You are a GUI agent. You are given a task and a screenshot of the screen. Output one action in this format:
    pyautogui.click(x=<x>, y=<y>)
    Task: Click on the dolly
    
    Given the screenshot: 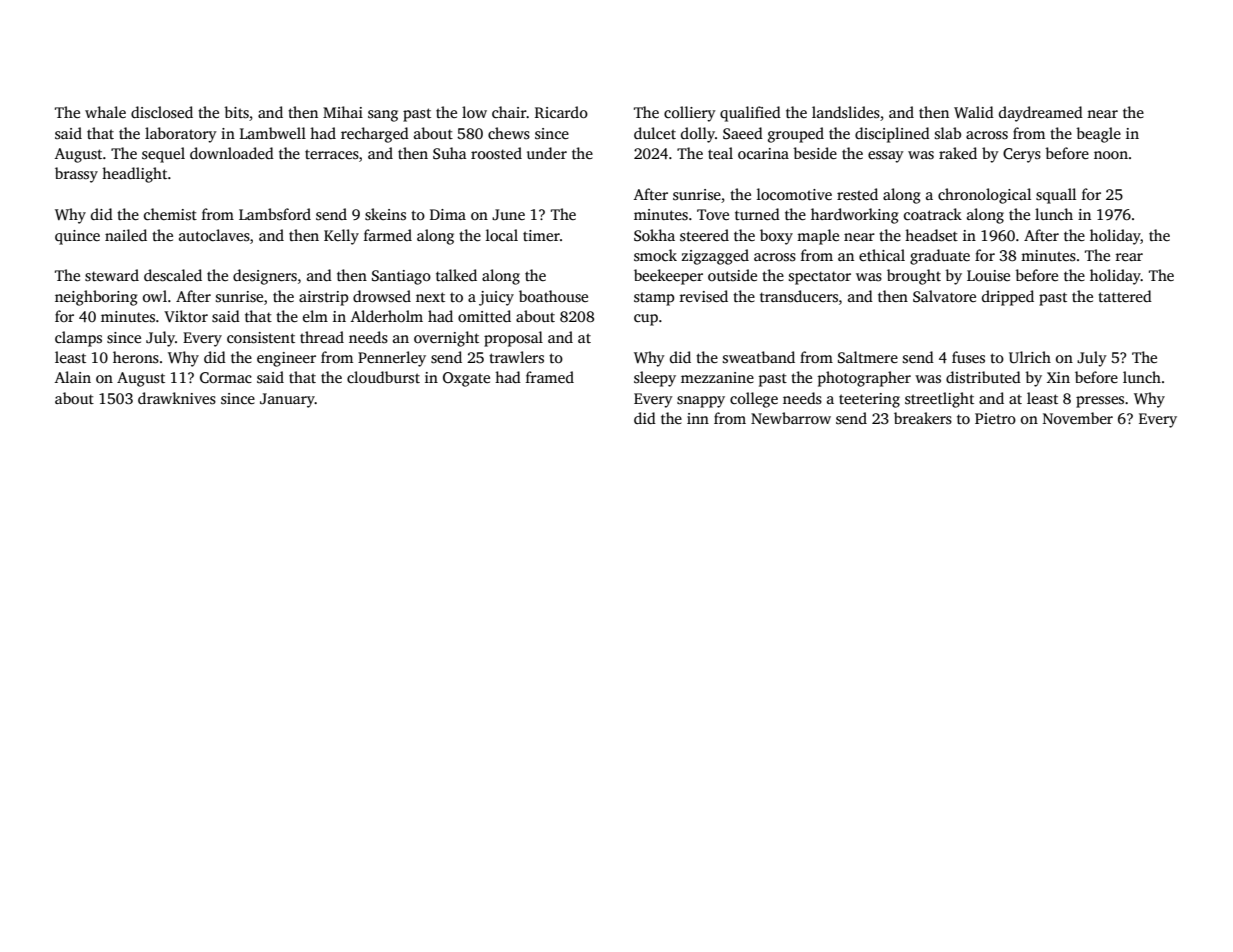 What is the action you would take?
    pyautogui.click(x=698, y=135)
